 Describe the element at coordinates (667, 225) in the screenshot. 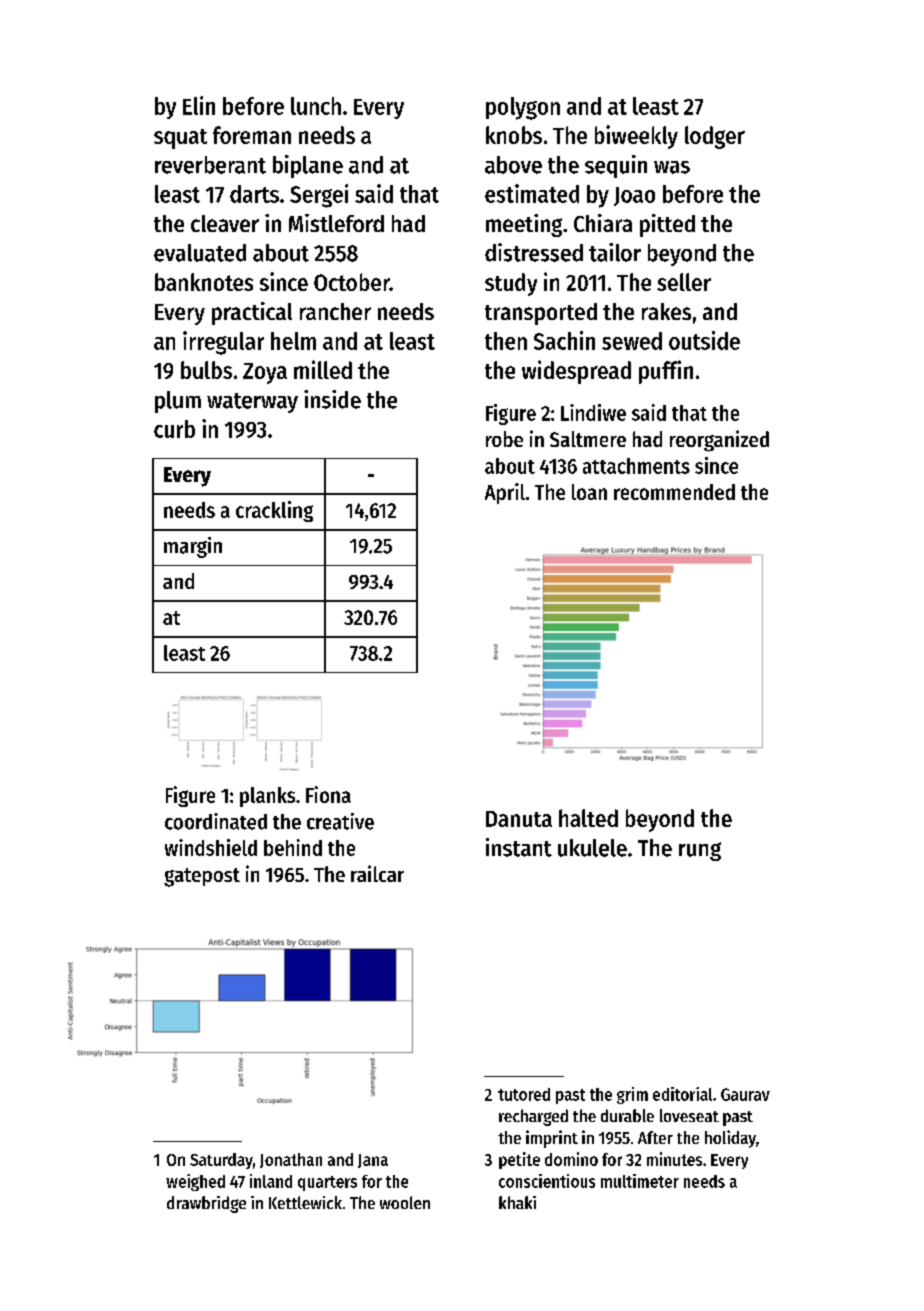

I see `pitted` at that location.
